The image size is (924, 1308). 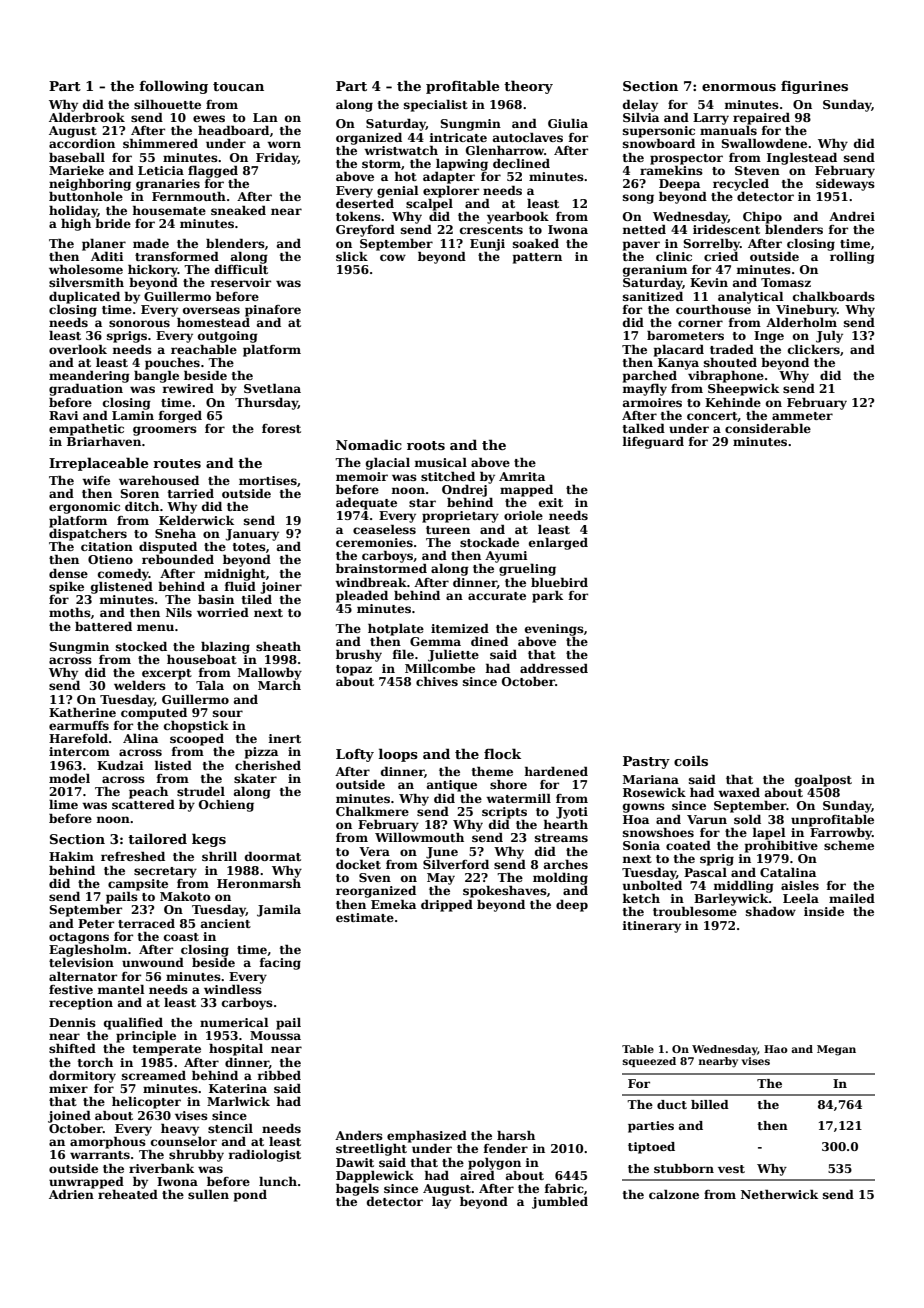 I want to click on coast, so click(x=181, y=937).
